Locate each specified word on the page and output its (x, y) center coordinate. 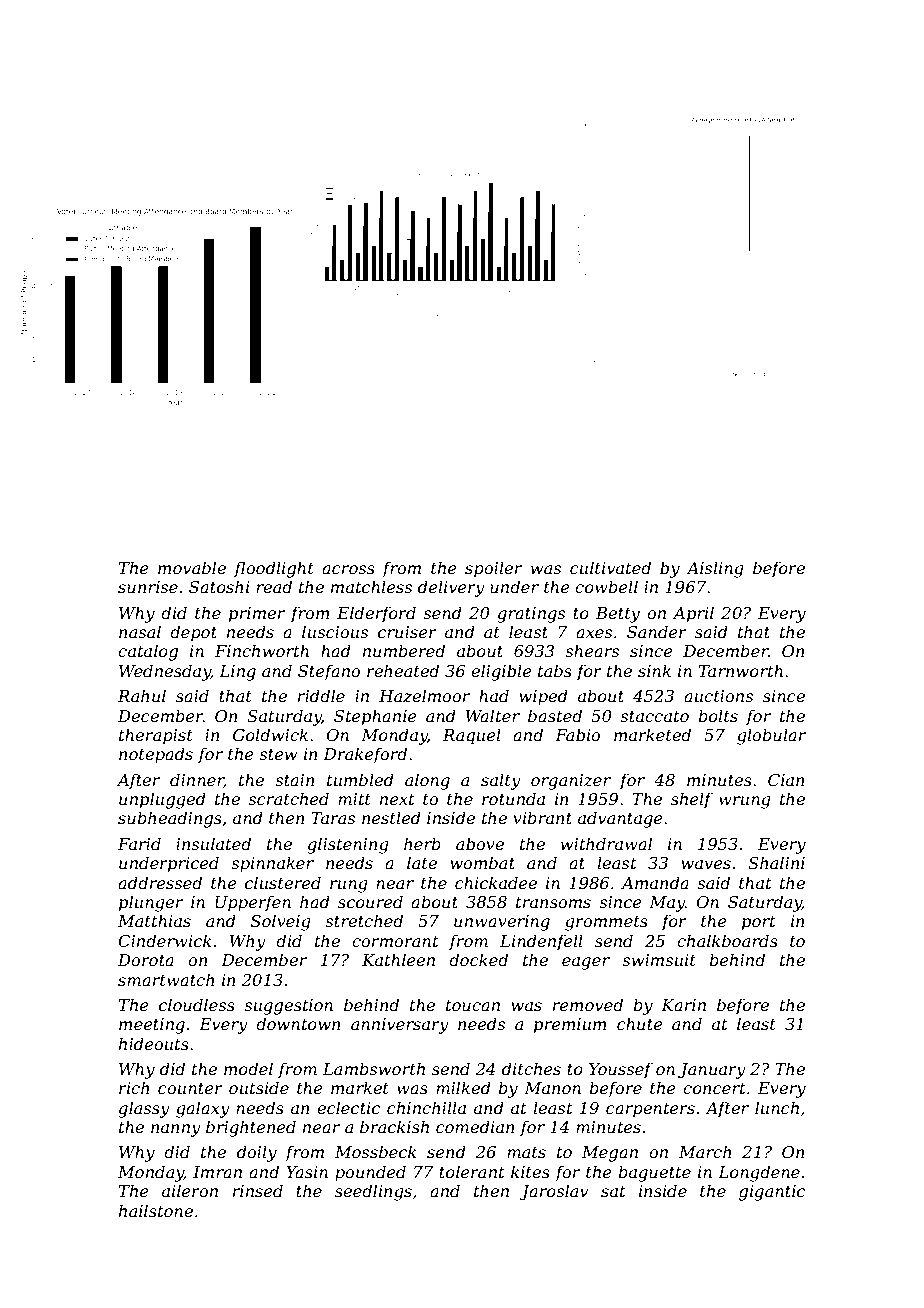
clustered (283, 882)
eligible (501, 672)
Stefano (329, 672)
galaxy (203, 1109)
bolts (718, 715)
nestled (391, 817)
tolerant (472, 1171)
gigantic (772, 1193)
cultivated (610, 567)
